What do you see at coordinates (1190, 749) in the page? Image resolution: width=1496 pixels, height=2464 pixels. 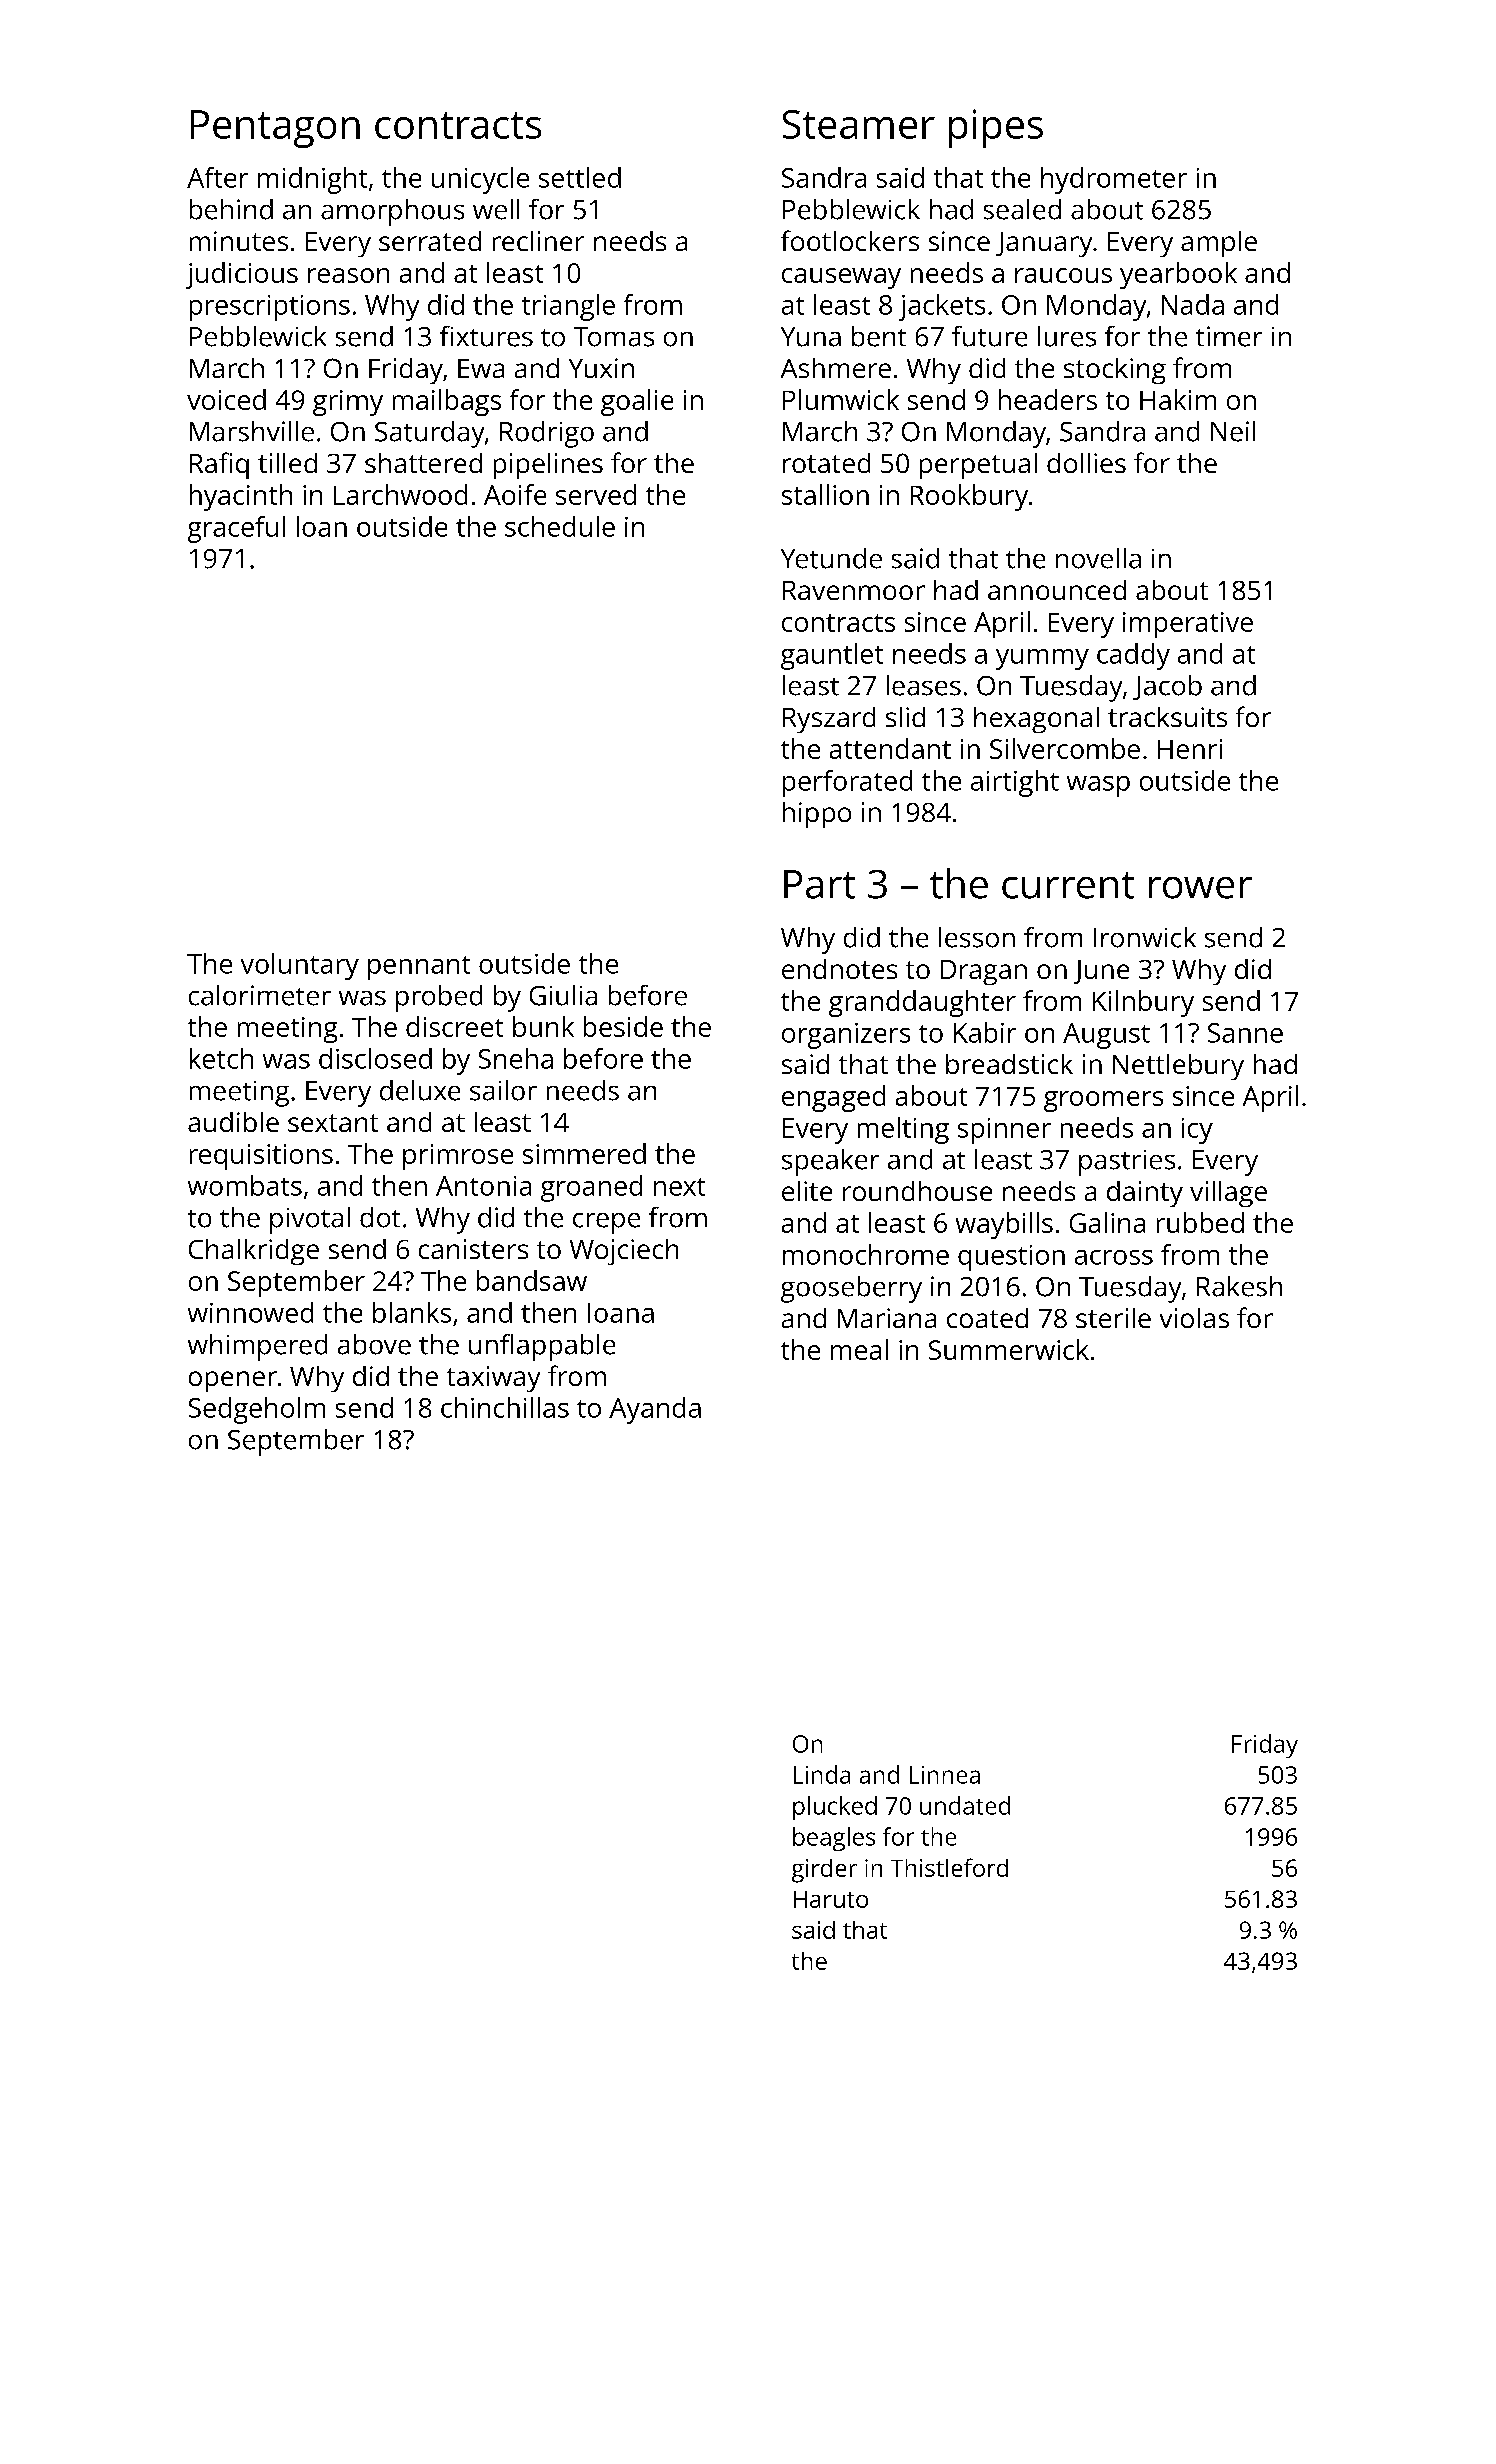 I see `Henri` at bounding box center [1190, 749].
